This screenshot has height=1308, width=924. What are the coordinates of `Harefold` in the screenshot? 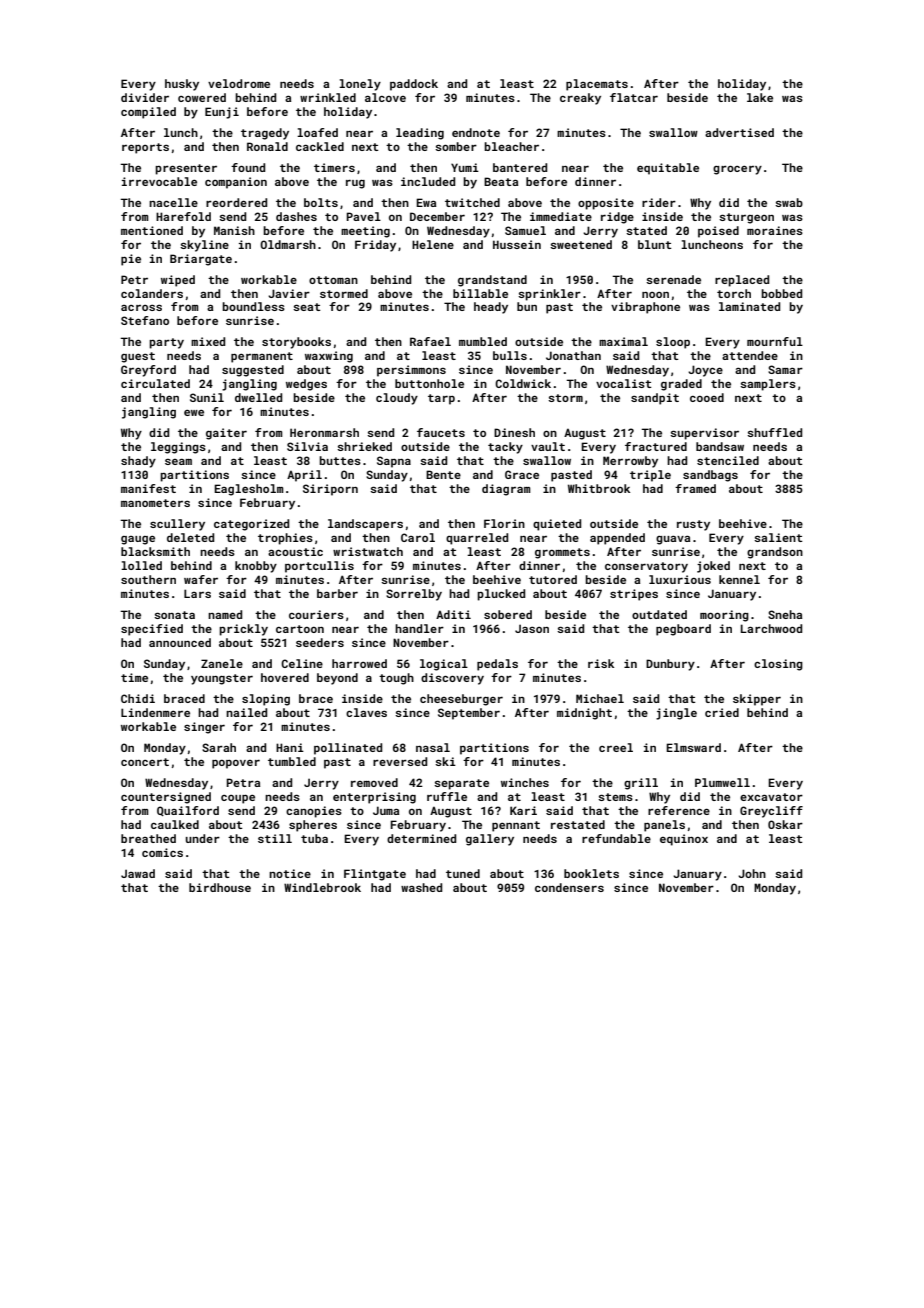 It's located at (183, 216).
